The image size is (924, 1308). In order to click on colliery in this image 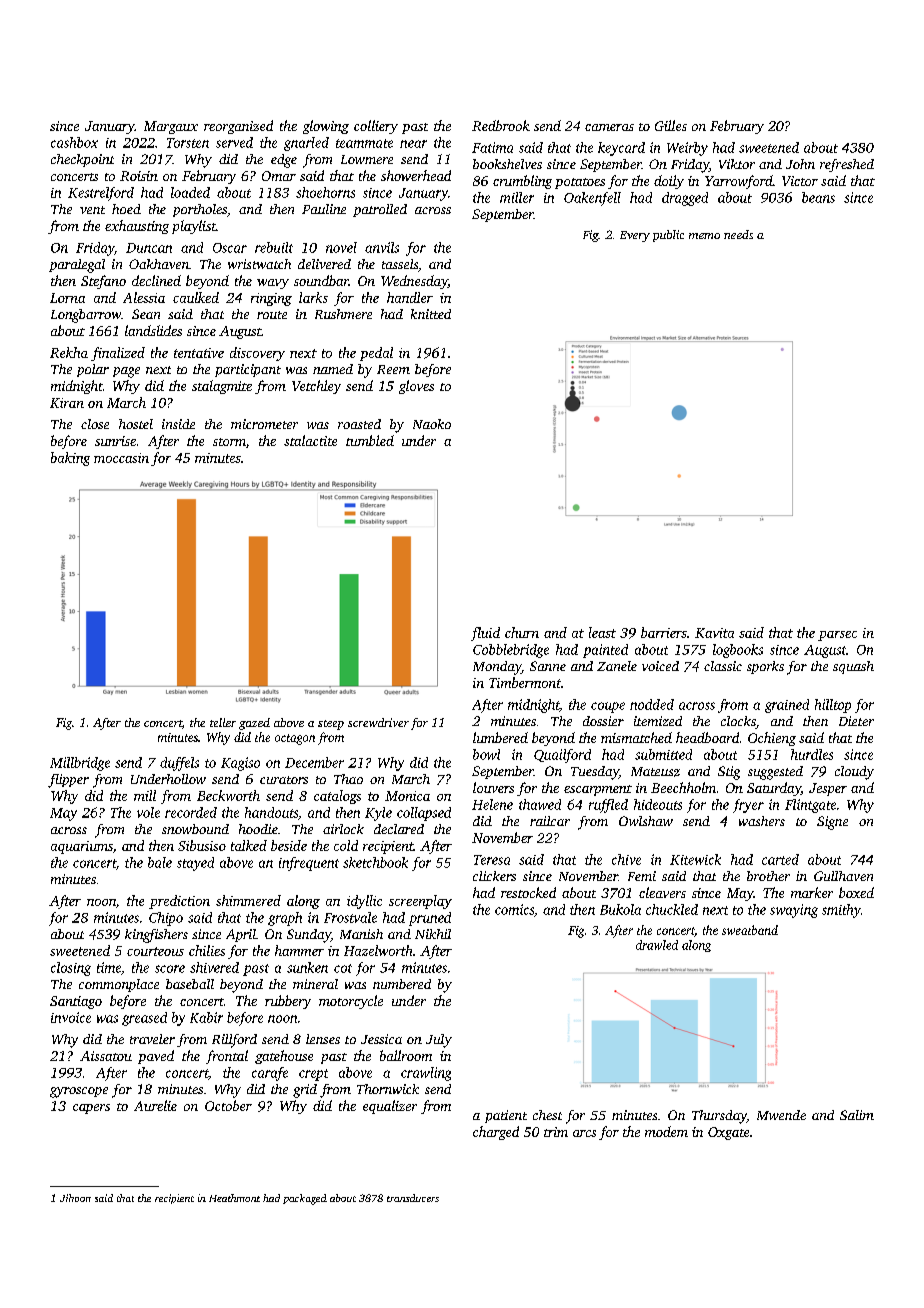, I will do `click(376, 127)`.
